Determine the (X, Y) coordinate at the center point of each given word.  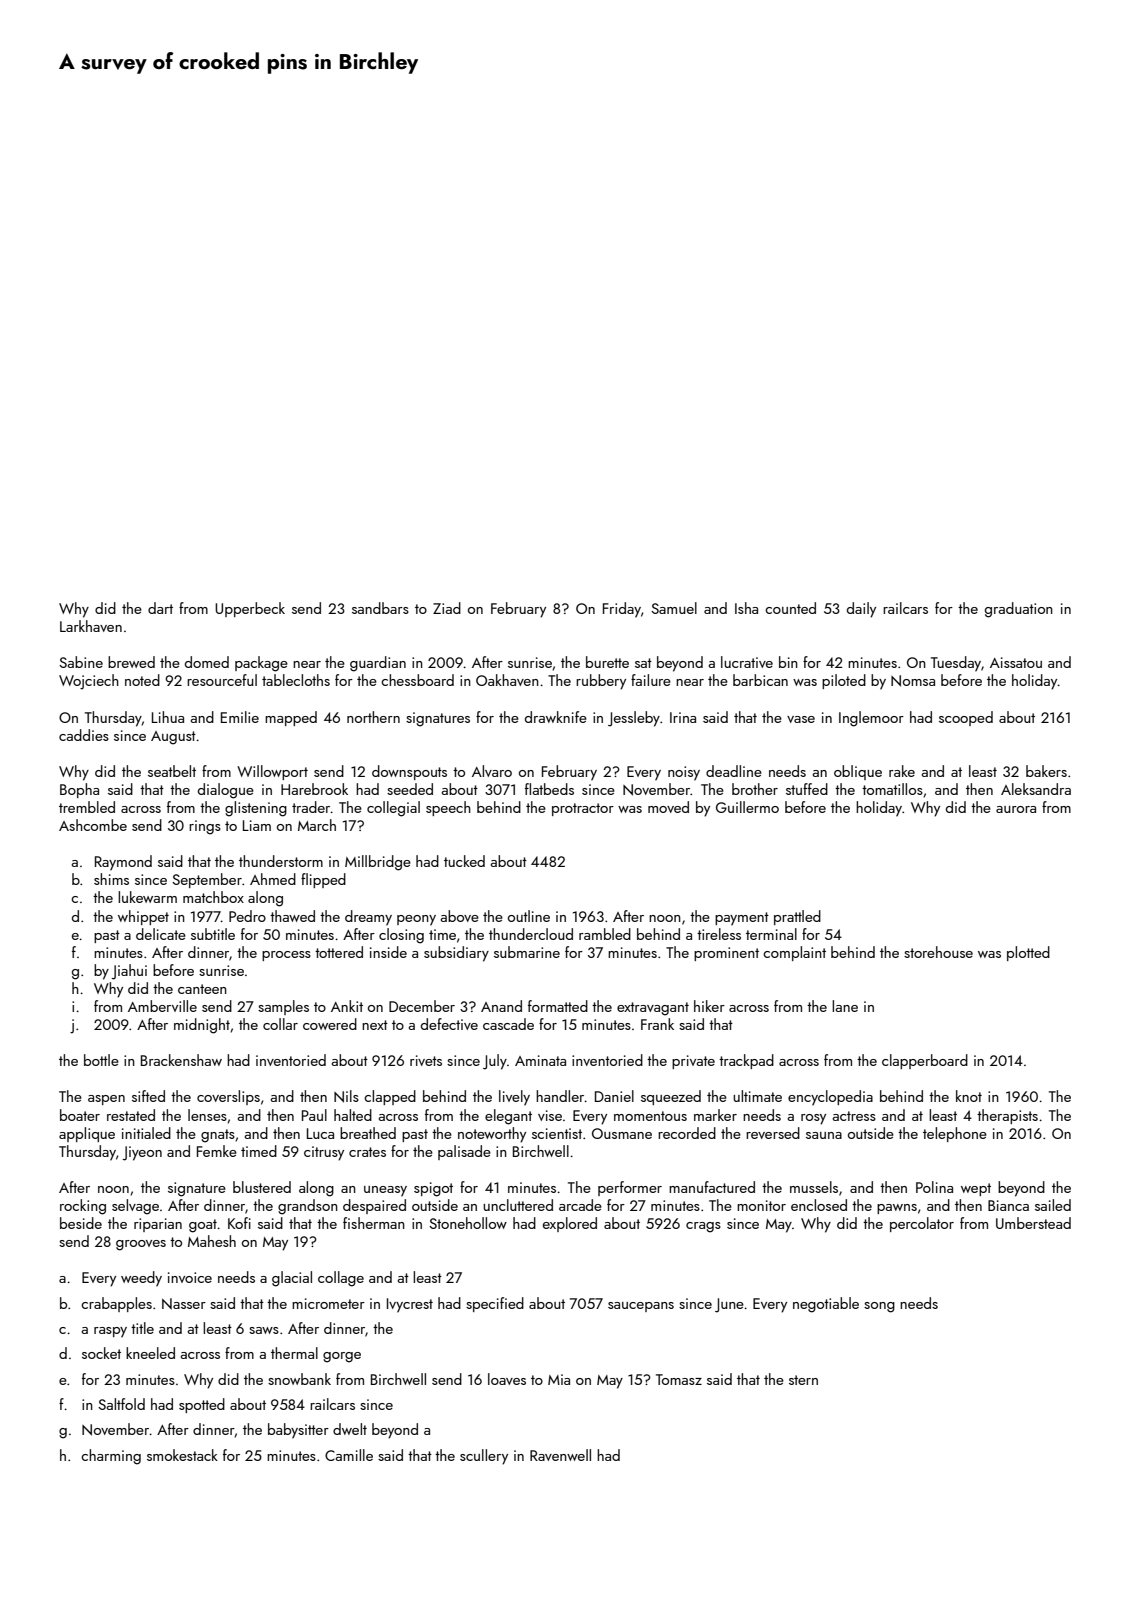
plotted (1028, 953)
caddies (84, 735)
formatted (558, 1006)
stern (803, 1380)
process (286, 956)
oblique (858, 772)
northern (373, 717)
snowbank (299, 1379)
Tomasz (679, 1379)
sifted (148, 1096)
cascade (508, 1024)
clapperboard (925, 1061)
